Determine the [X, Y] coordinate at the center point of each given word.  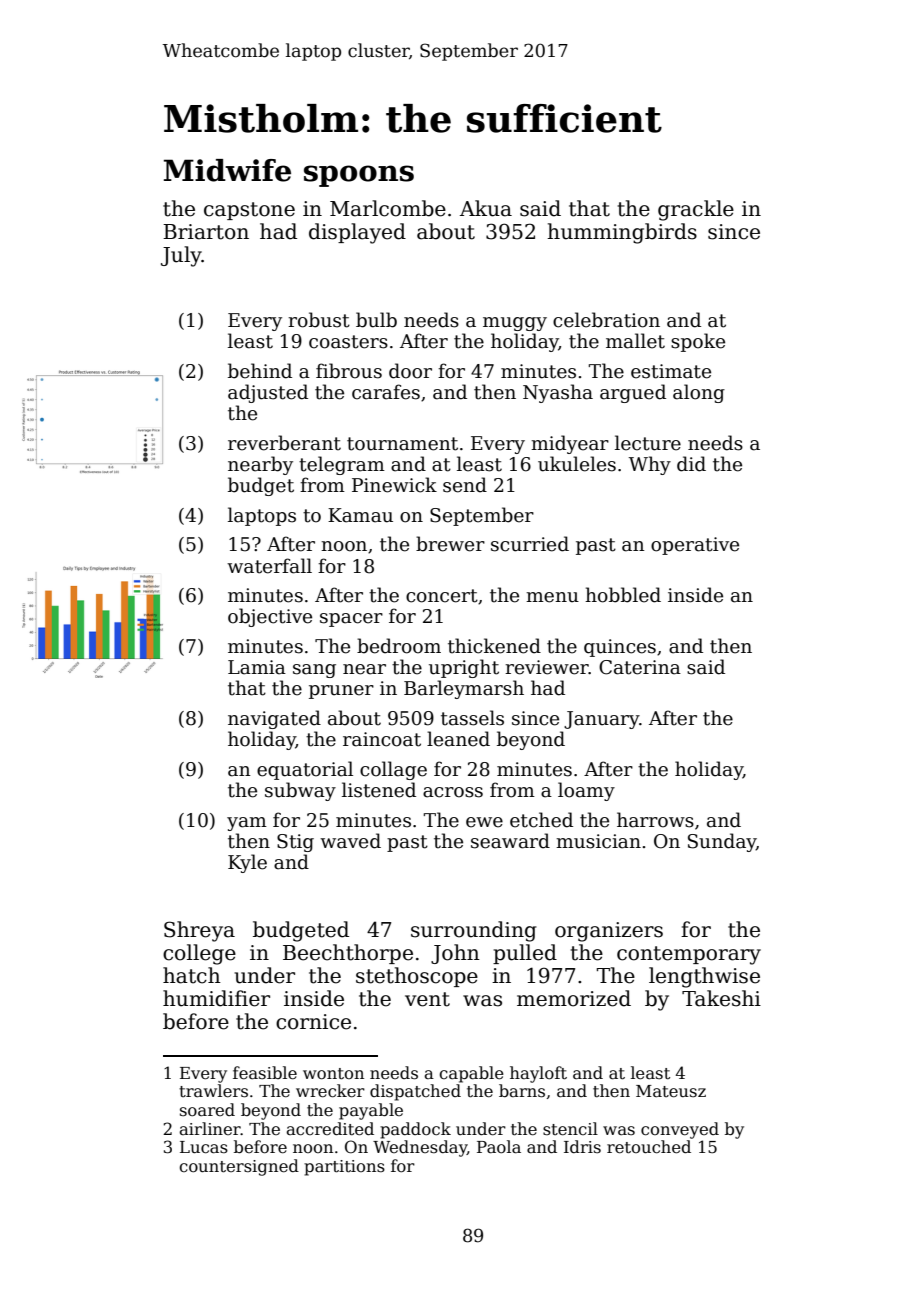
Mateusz [671, 1091]
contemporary [689, 955]
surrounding [474, 931]
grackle [696, 210]
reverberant [284, 443]
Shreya [199, 931]
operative [695, 546]
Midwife [227, 170]
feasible [265, 1073]
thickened [494, 646]
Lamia [257, 667]
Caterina [640, 667]
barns [522, 1091]
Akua [486, 208]
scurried [530, 544]
